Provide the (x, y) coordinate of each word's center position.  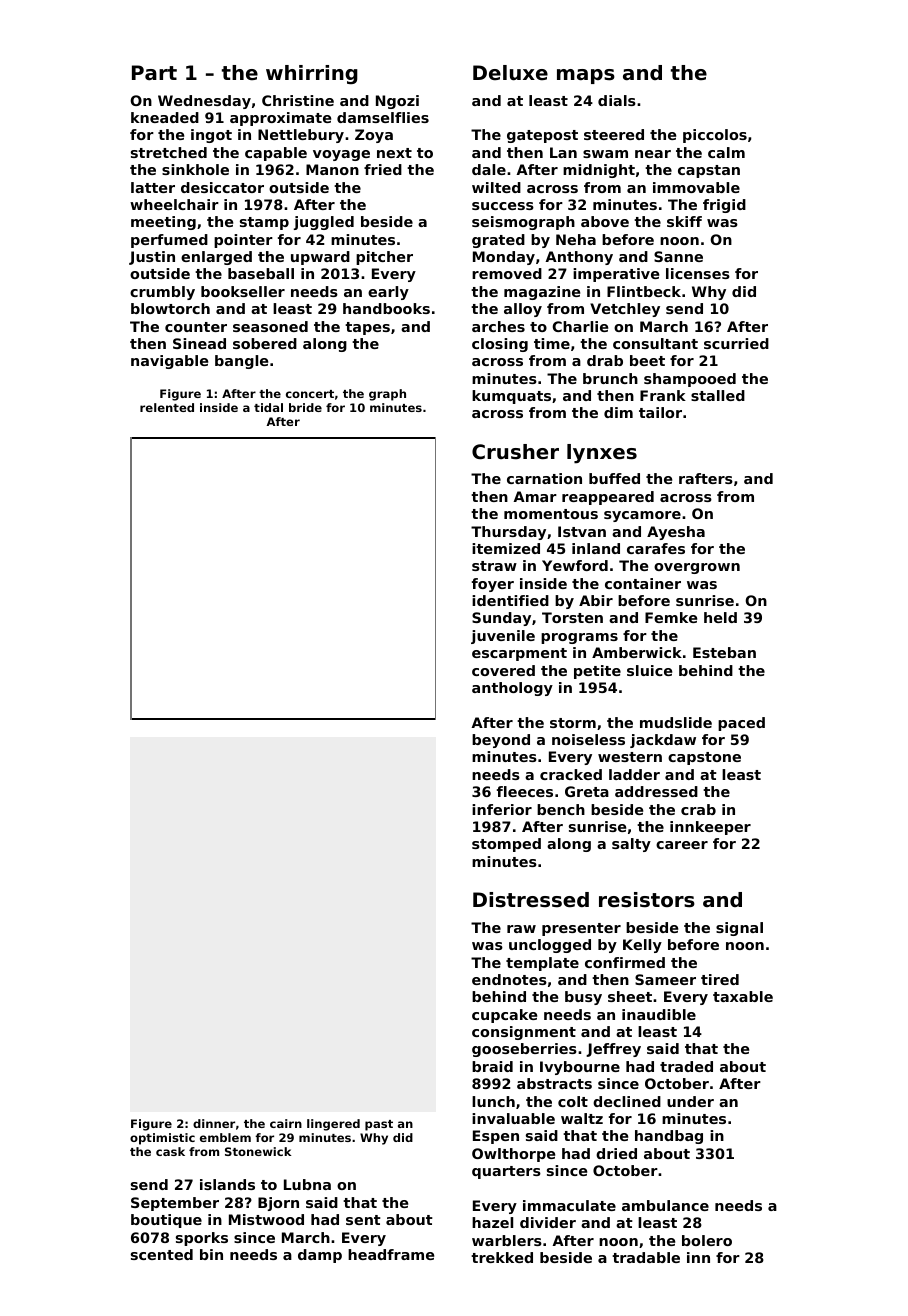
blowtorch (170, 308)
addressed (656, 791)
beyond (501, 741)
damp (320, 1256)
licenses (698, 273)
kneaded (165, 117)
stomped (506, 845)
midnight (599, 171)
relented (167, 407)
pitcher (384, 258)
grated (498, 241)
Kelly (642, 946)
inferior (502, 809)
